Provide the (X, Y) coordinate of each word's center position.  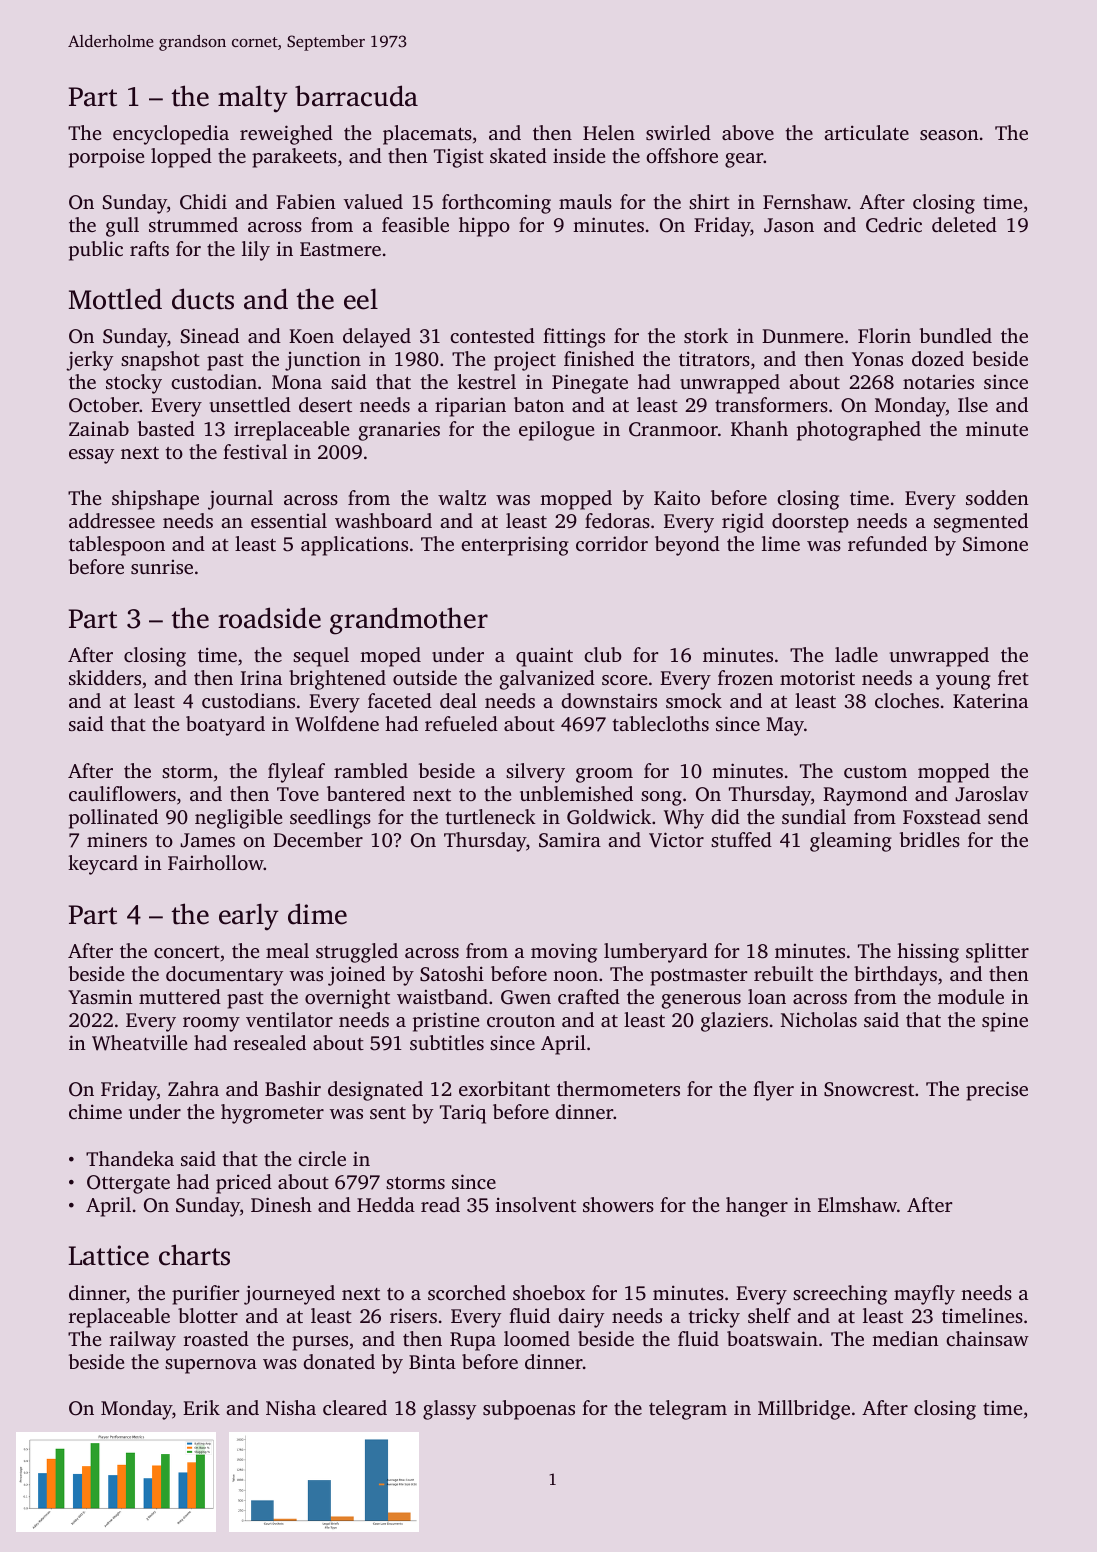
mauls (585, 201)
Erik (201, 1407)
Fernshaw (805, 201)
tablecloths (660, 723)
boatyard (225, 726)
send (1008, 816)
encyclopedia (171, 135)
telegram (688, 1410)
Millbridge (804, 1410)
